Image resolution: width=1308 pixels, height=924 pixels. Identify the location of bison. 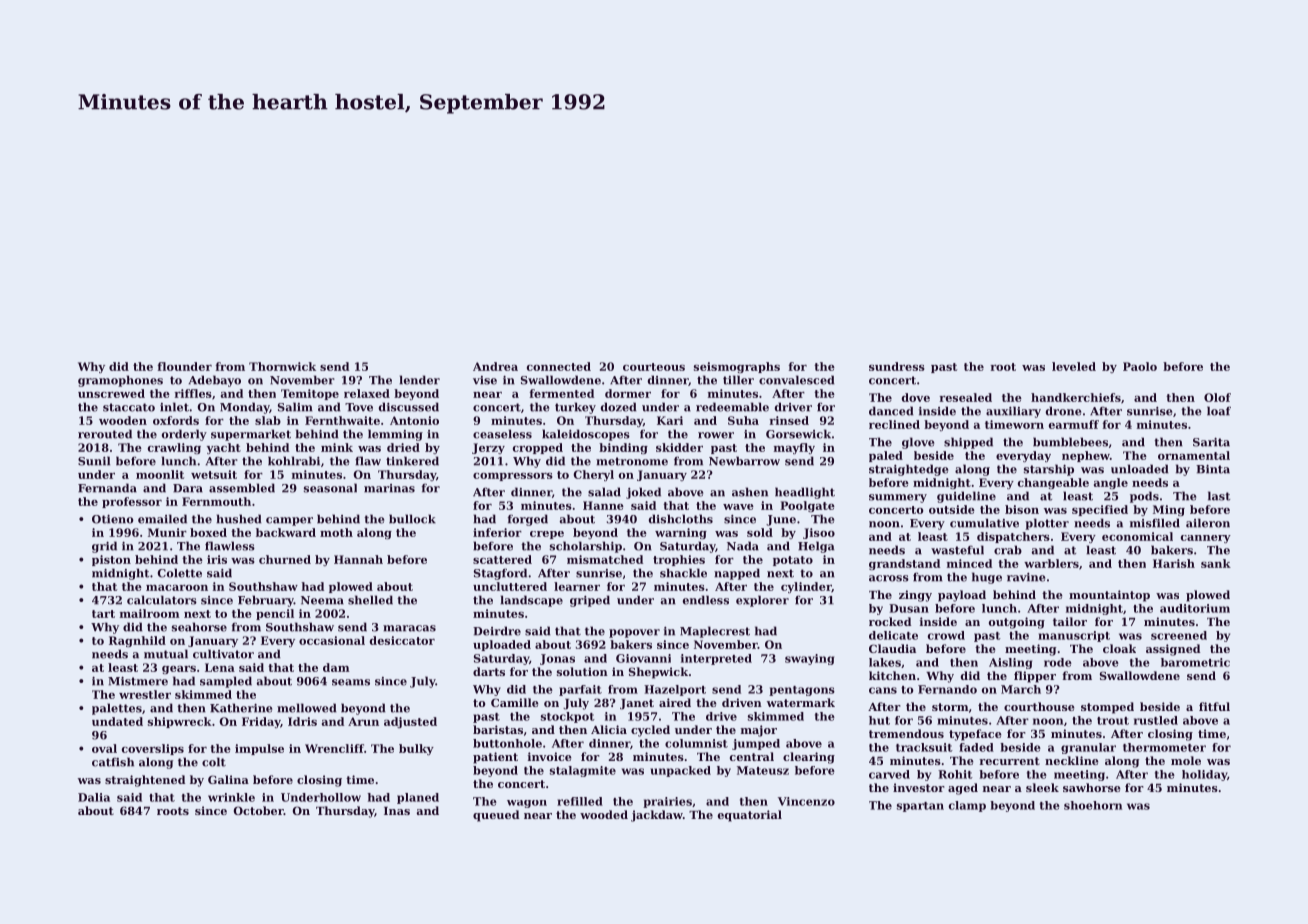
(1022, 509).
